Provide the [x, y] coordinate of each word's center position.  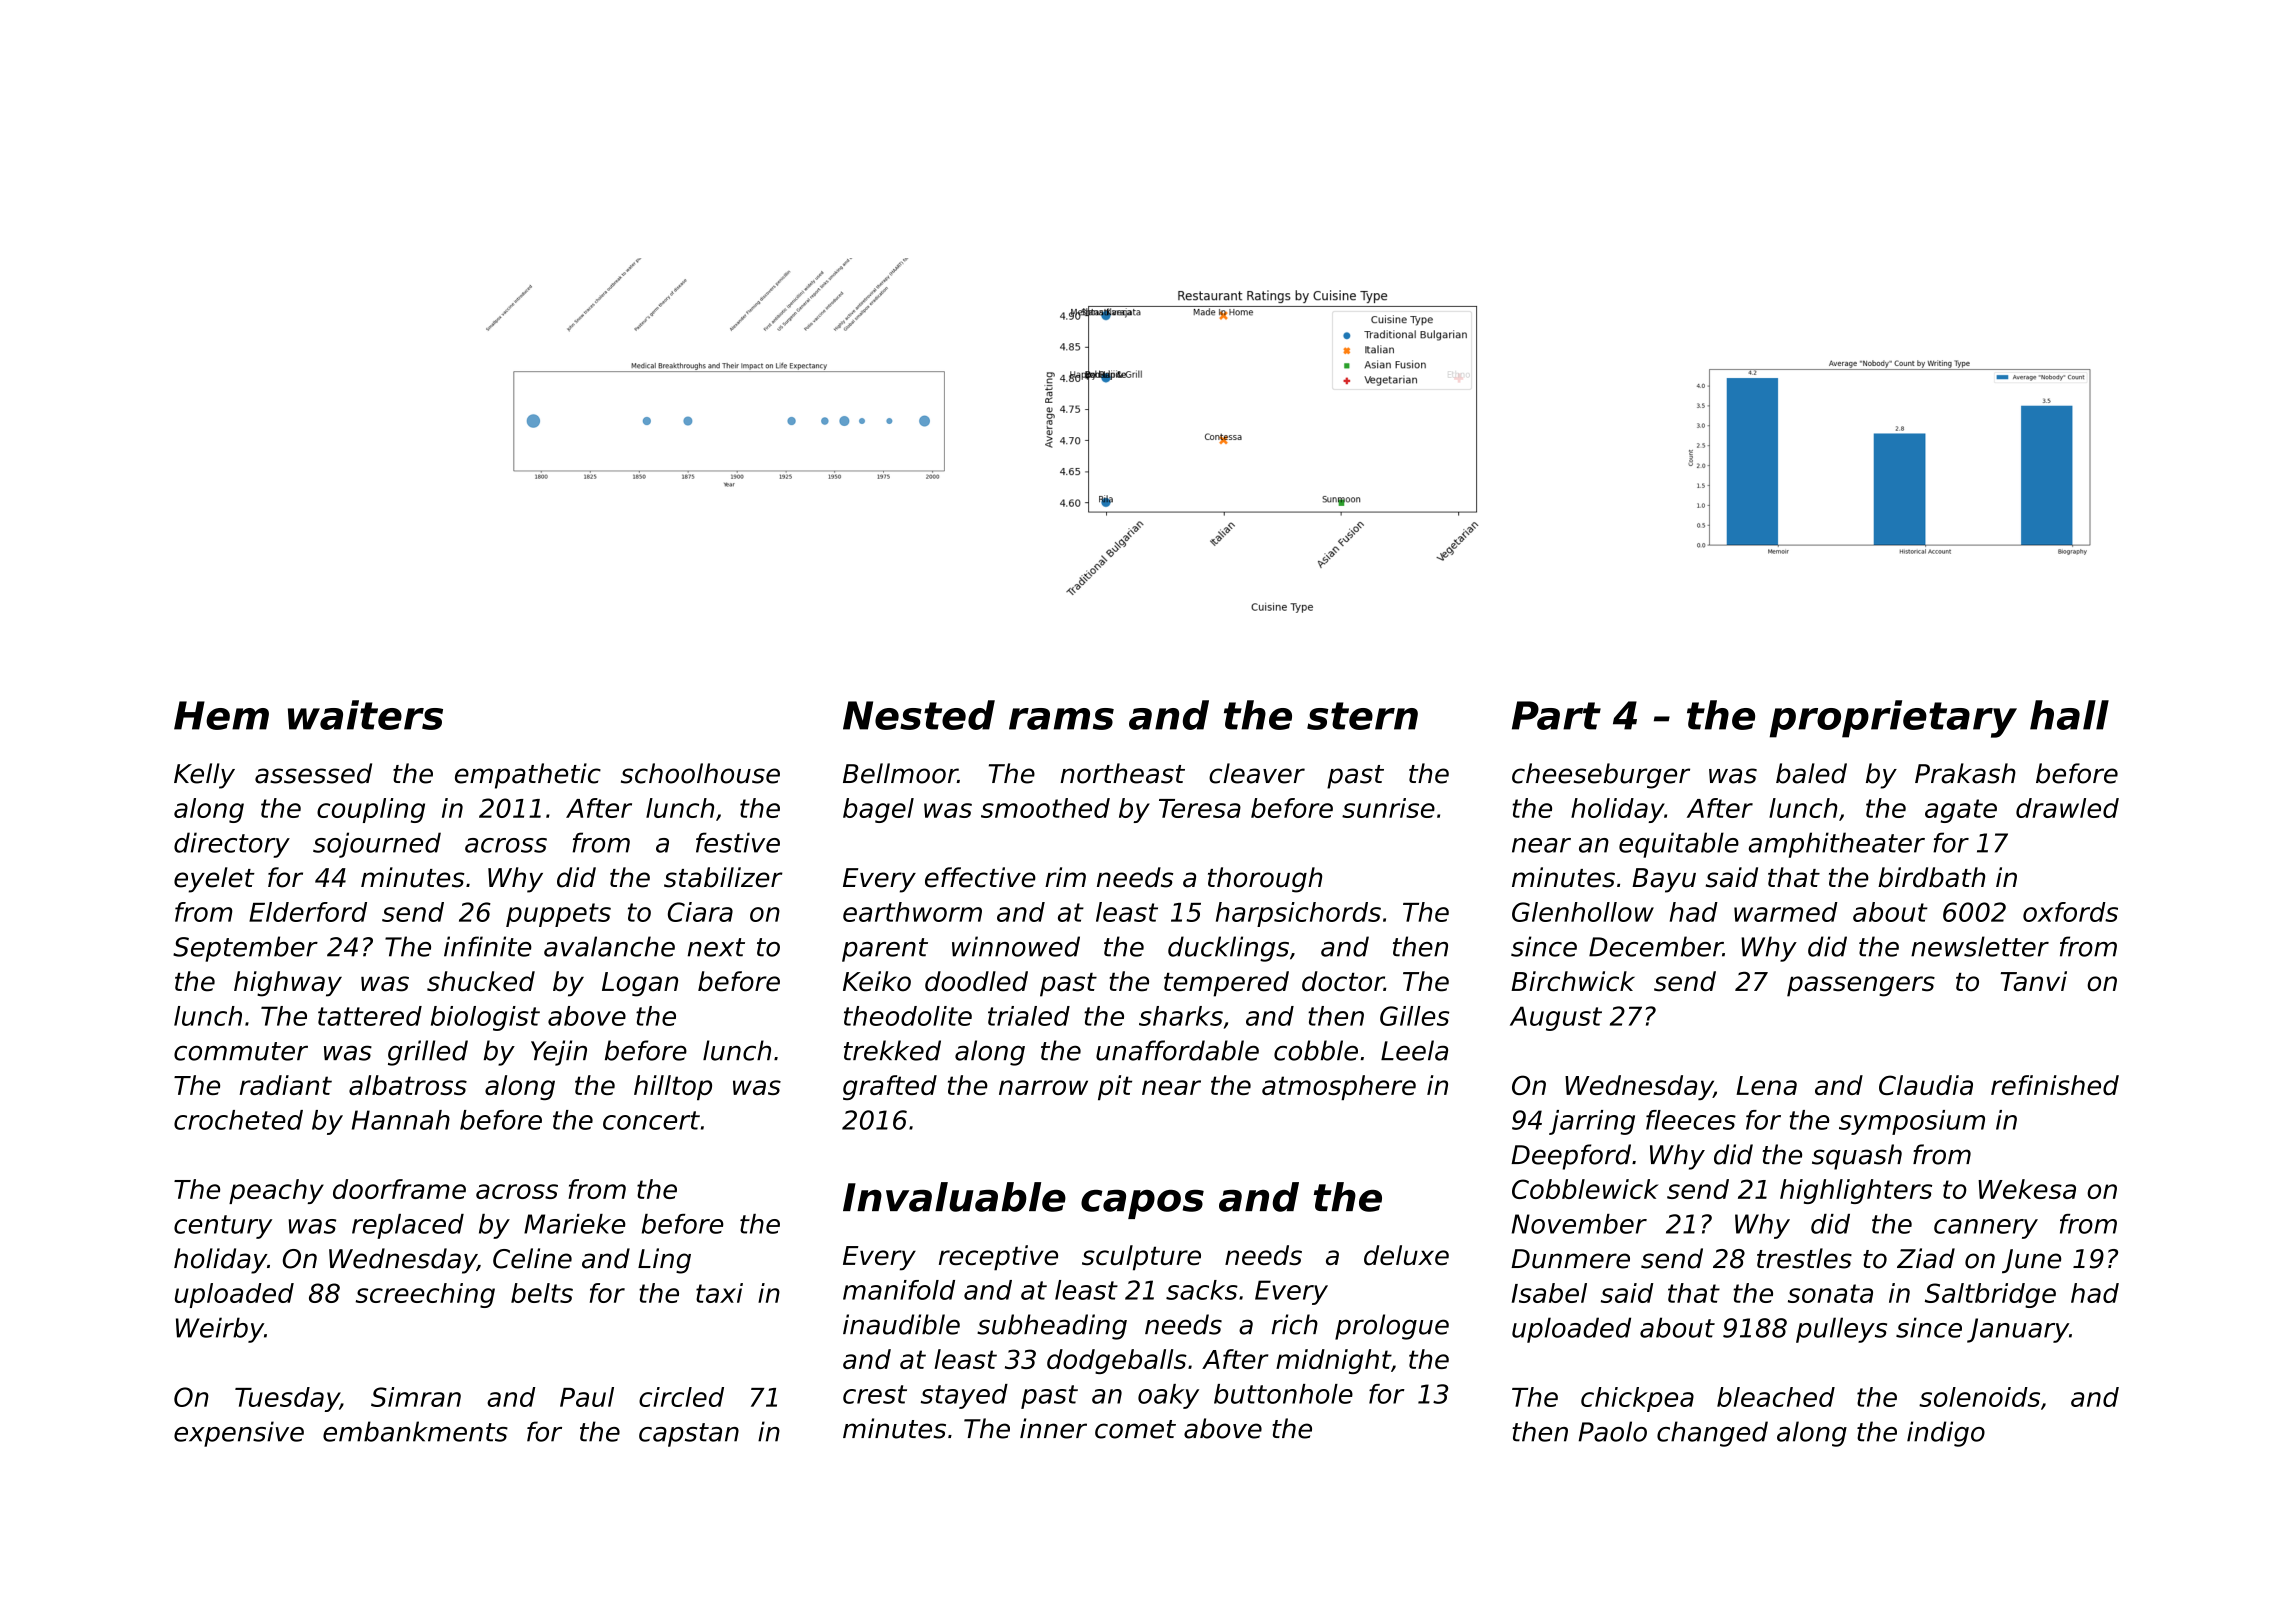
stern [1362, 716]
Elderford [308, 912]
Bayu [1664, 880]
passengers [1861, 986]
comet [1135, 1429]
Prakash [1965, 773]
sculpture [1141, 1258]
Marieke [575, 1224]
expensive [239, 1434]
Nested [919, 715]
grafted [890, 1087]
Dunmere [1570, 1259]
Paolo [1612, 1431]
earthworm [912, 912]
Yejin [559, 1053]
